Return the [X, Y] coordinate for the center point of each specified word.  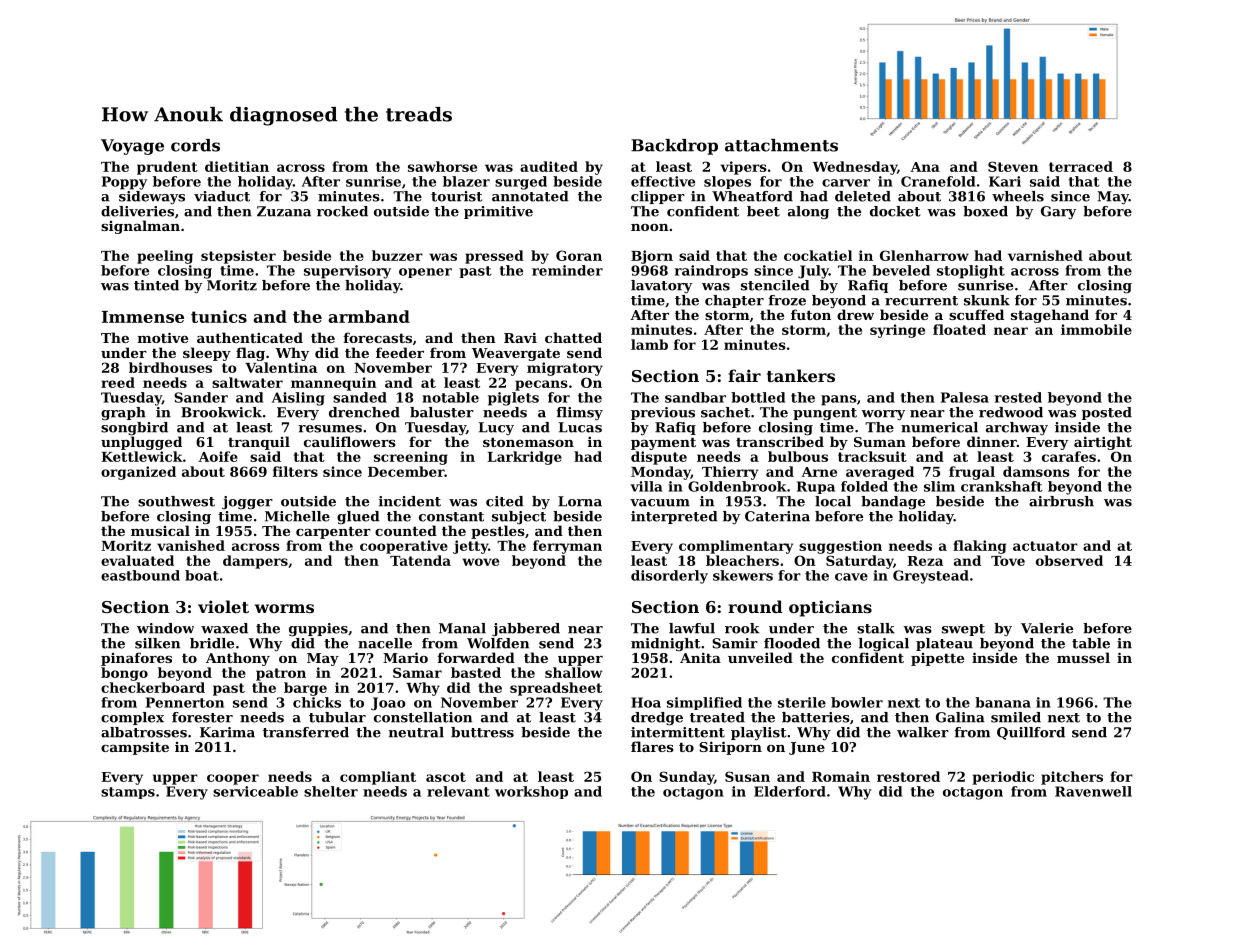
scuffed [976, 314]
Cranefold [938, 181]
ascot [446, 777]
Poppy [124, 183]
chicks [317, 702]
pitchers [1072, 778]
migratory [565, 369]
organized [138, 473]
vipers [744, 168]
